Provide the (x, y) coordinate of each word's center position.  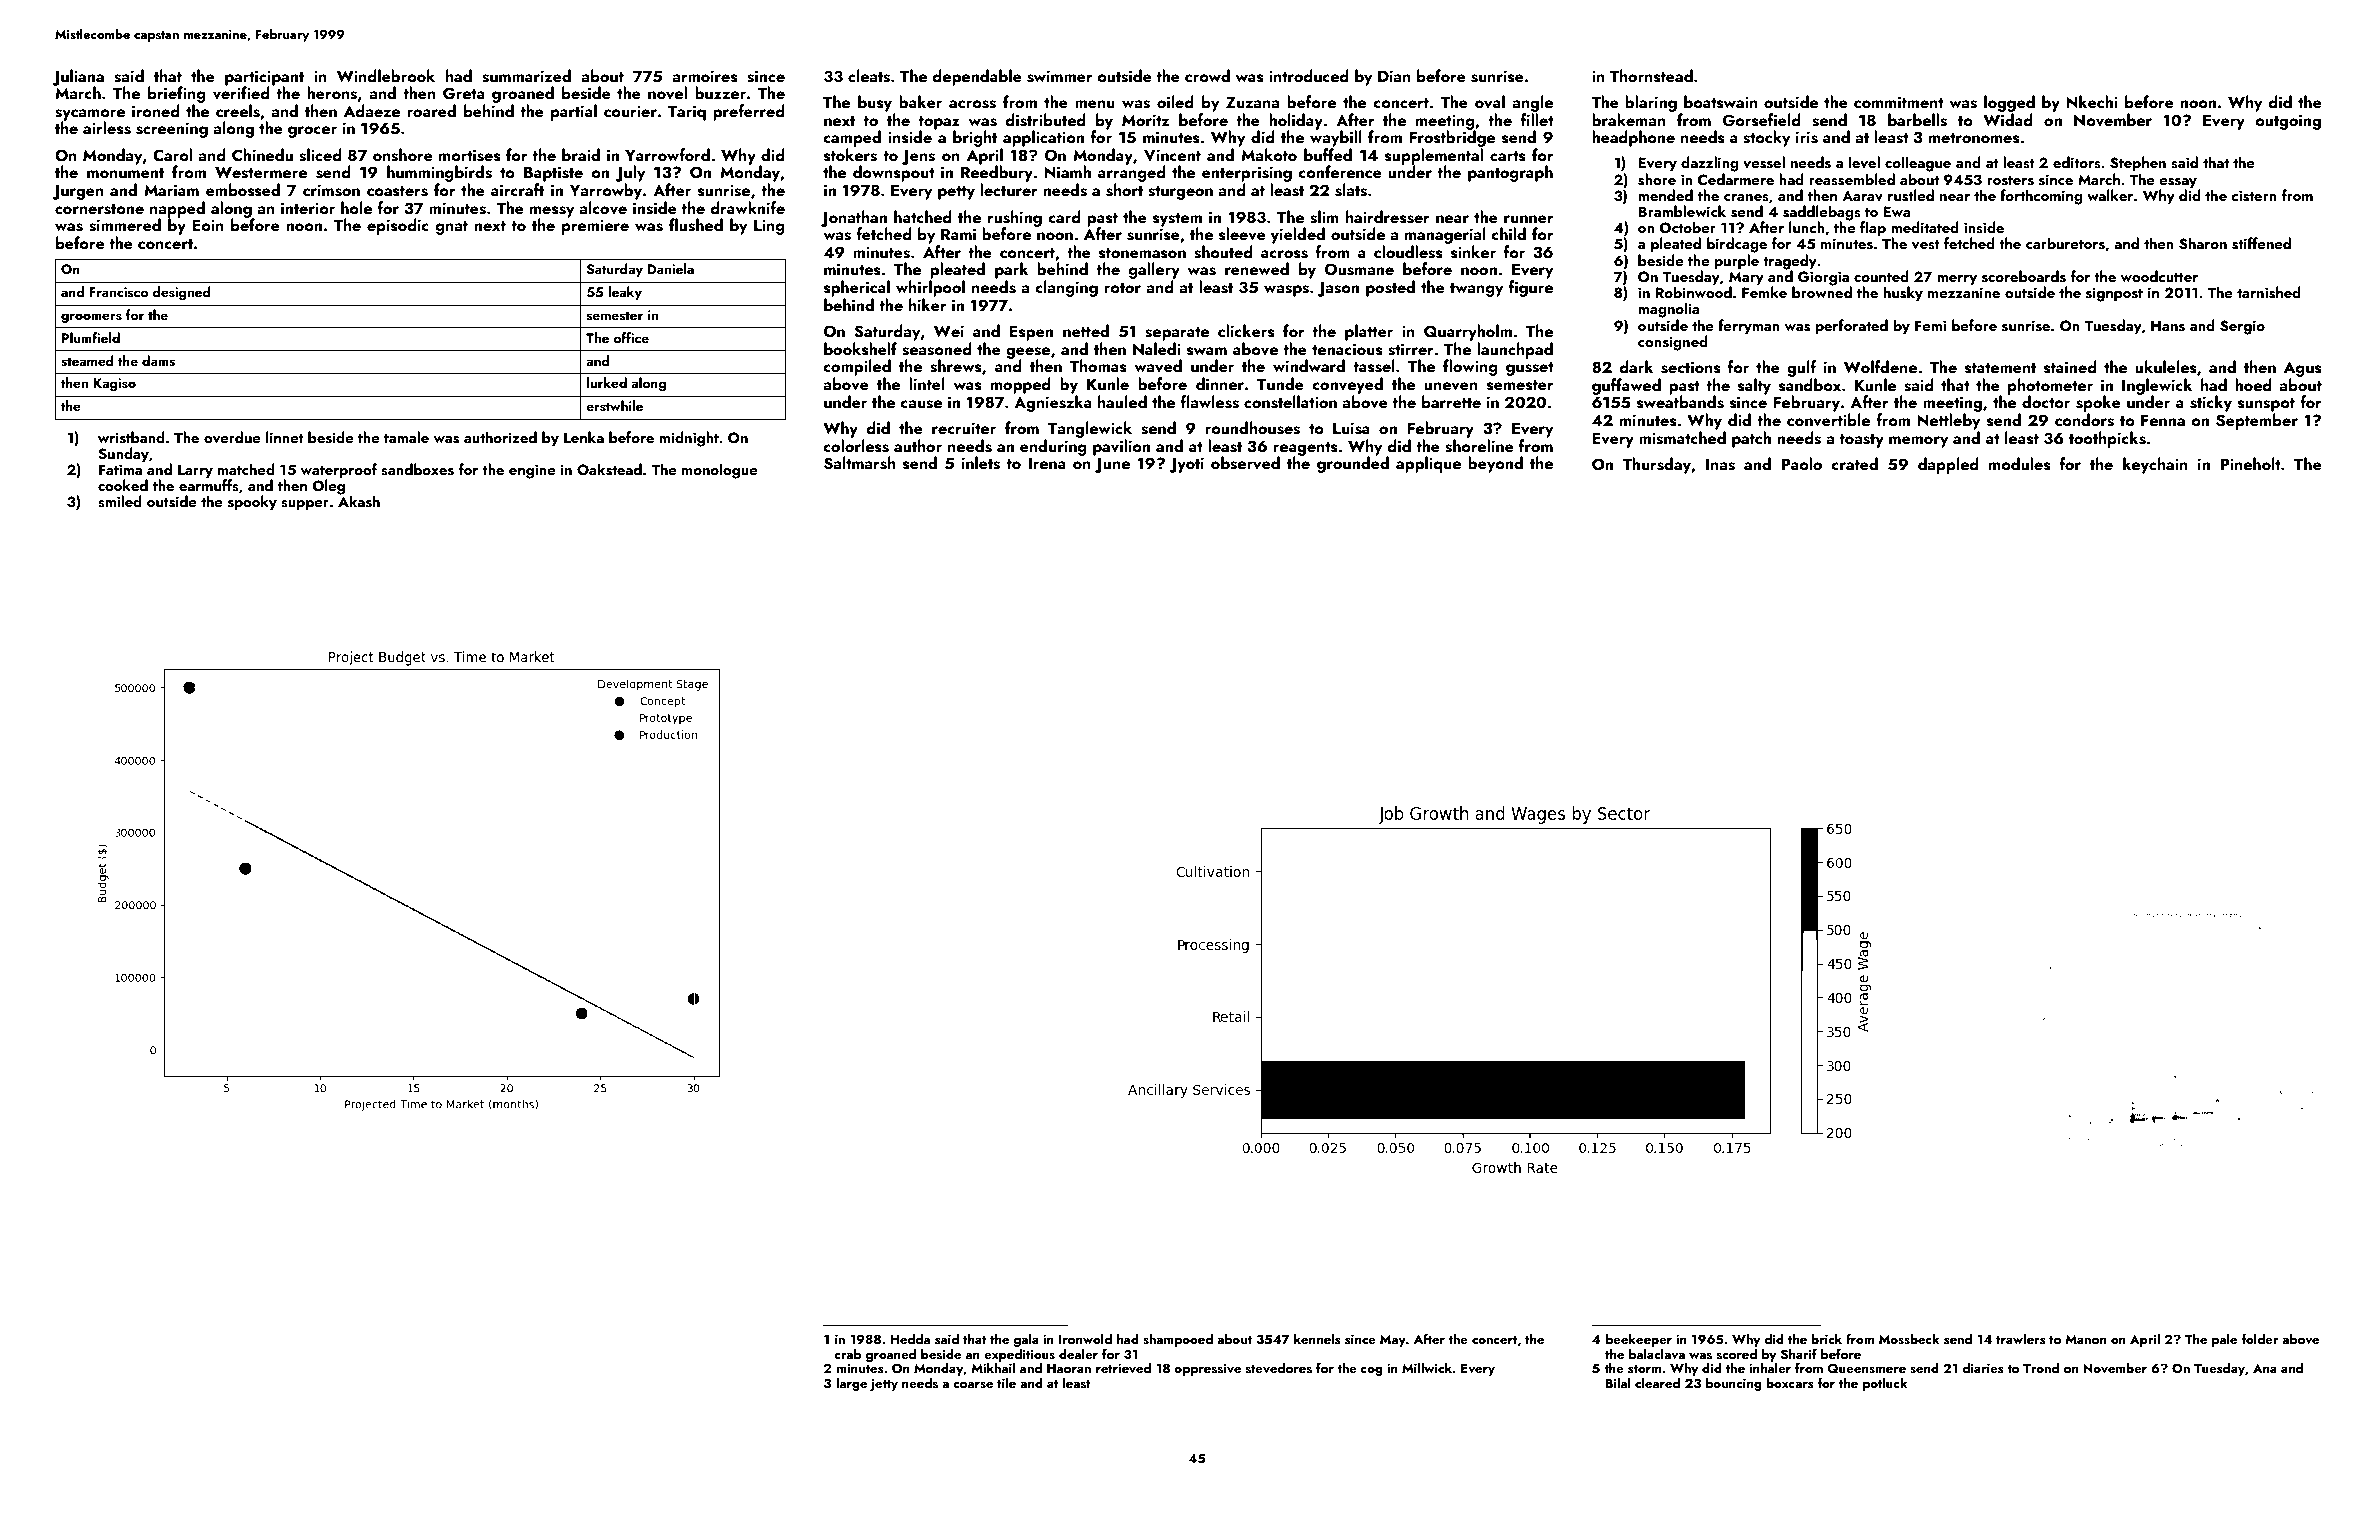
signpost (2114, 294)
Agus (2303, 369)
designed (181, 293)
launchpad (1515, 350)
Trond (2041, 1368)
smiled (120, 501)
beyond (1495, 464)
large (851, 1384)
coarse (973, 1385)
